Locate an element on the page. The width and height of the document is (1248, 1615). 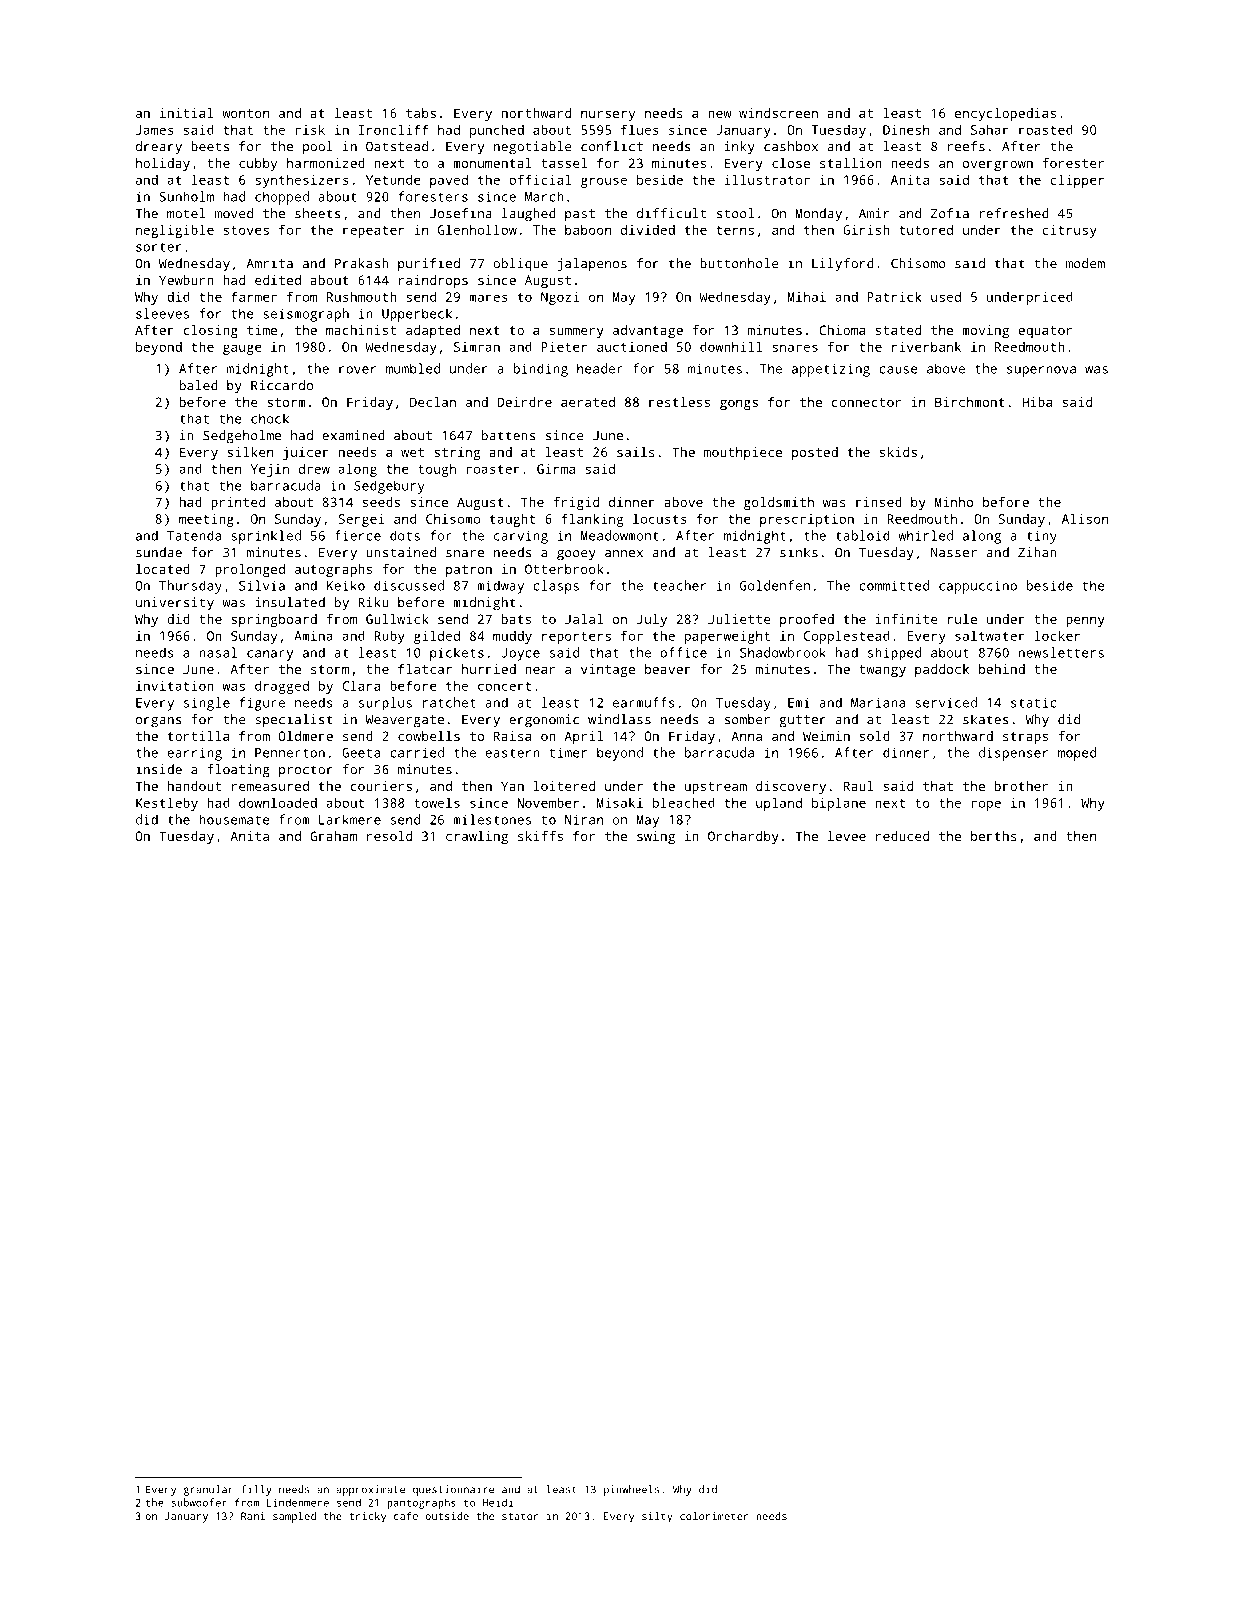
Ruby is located at coordinates (389, 637).
